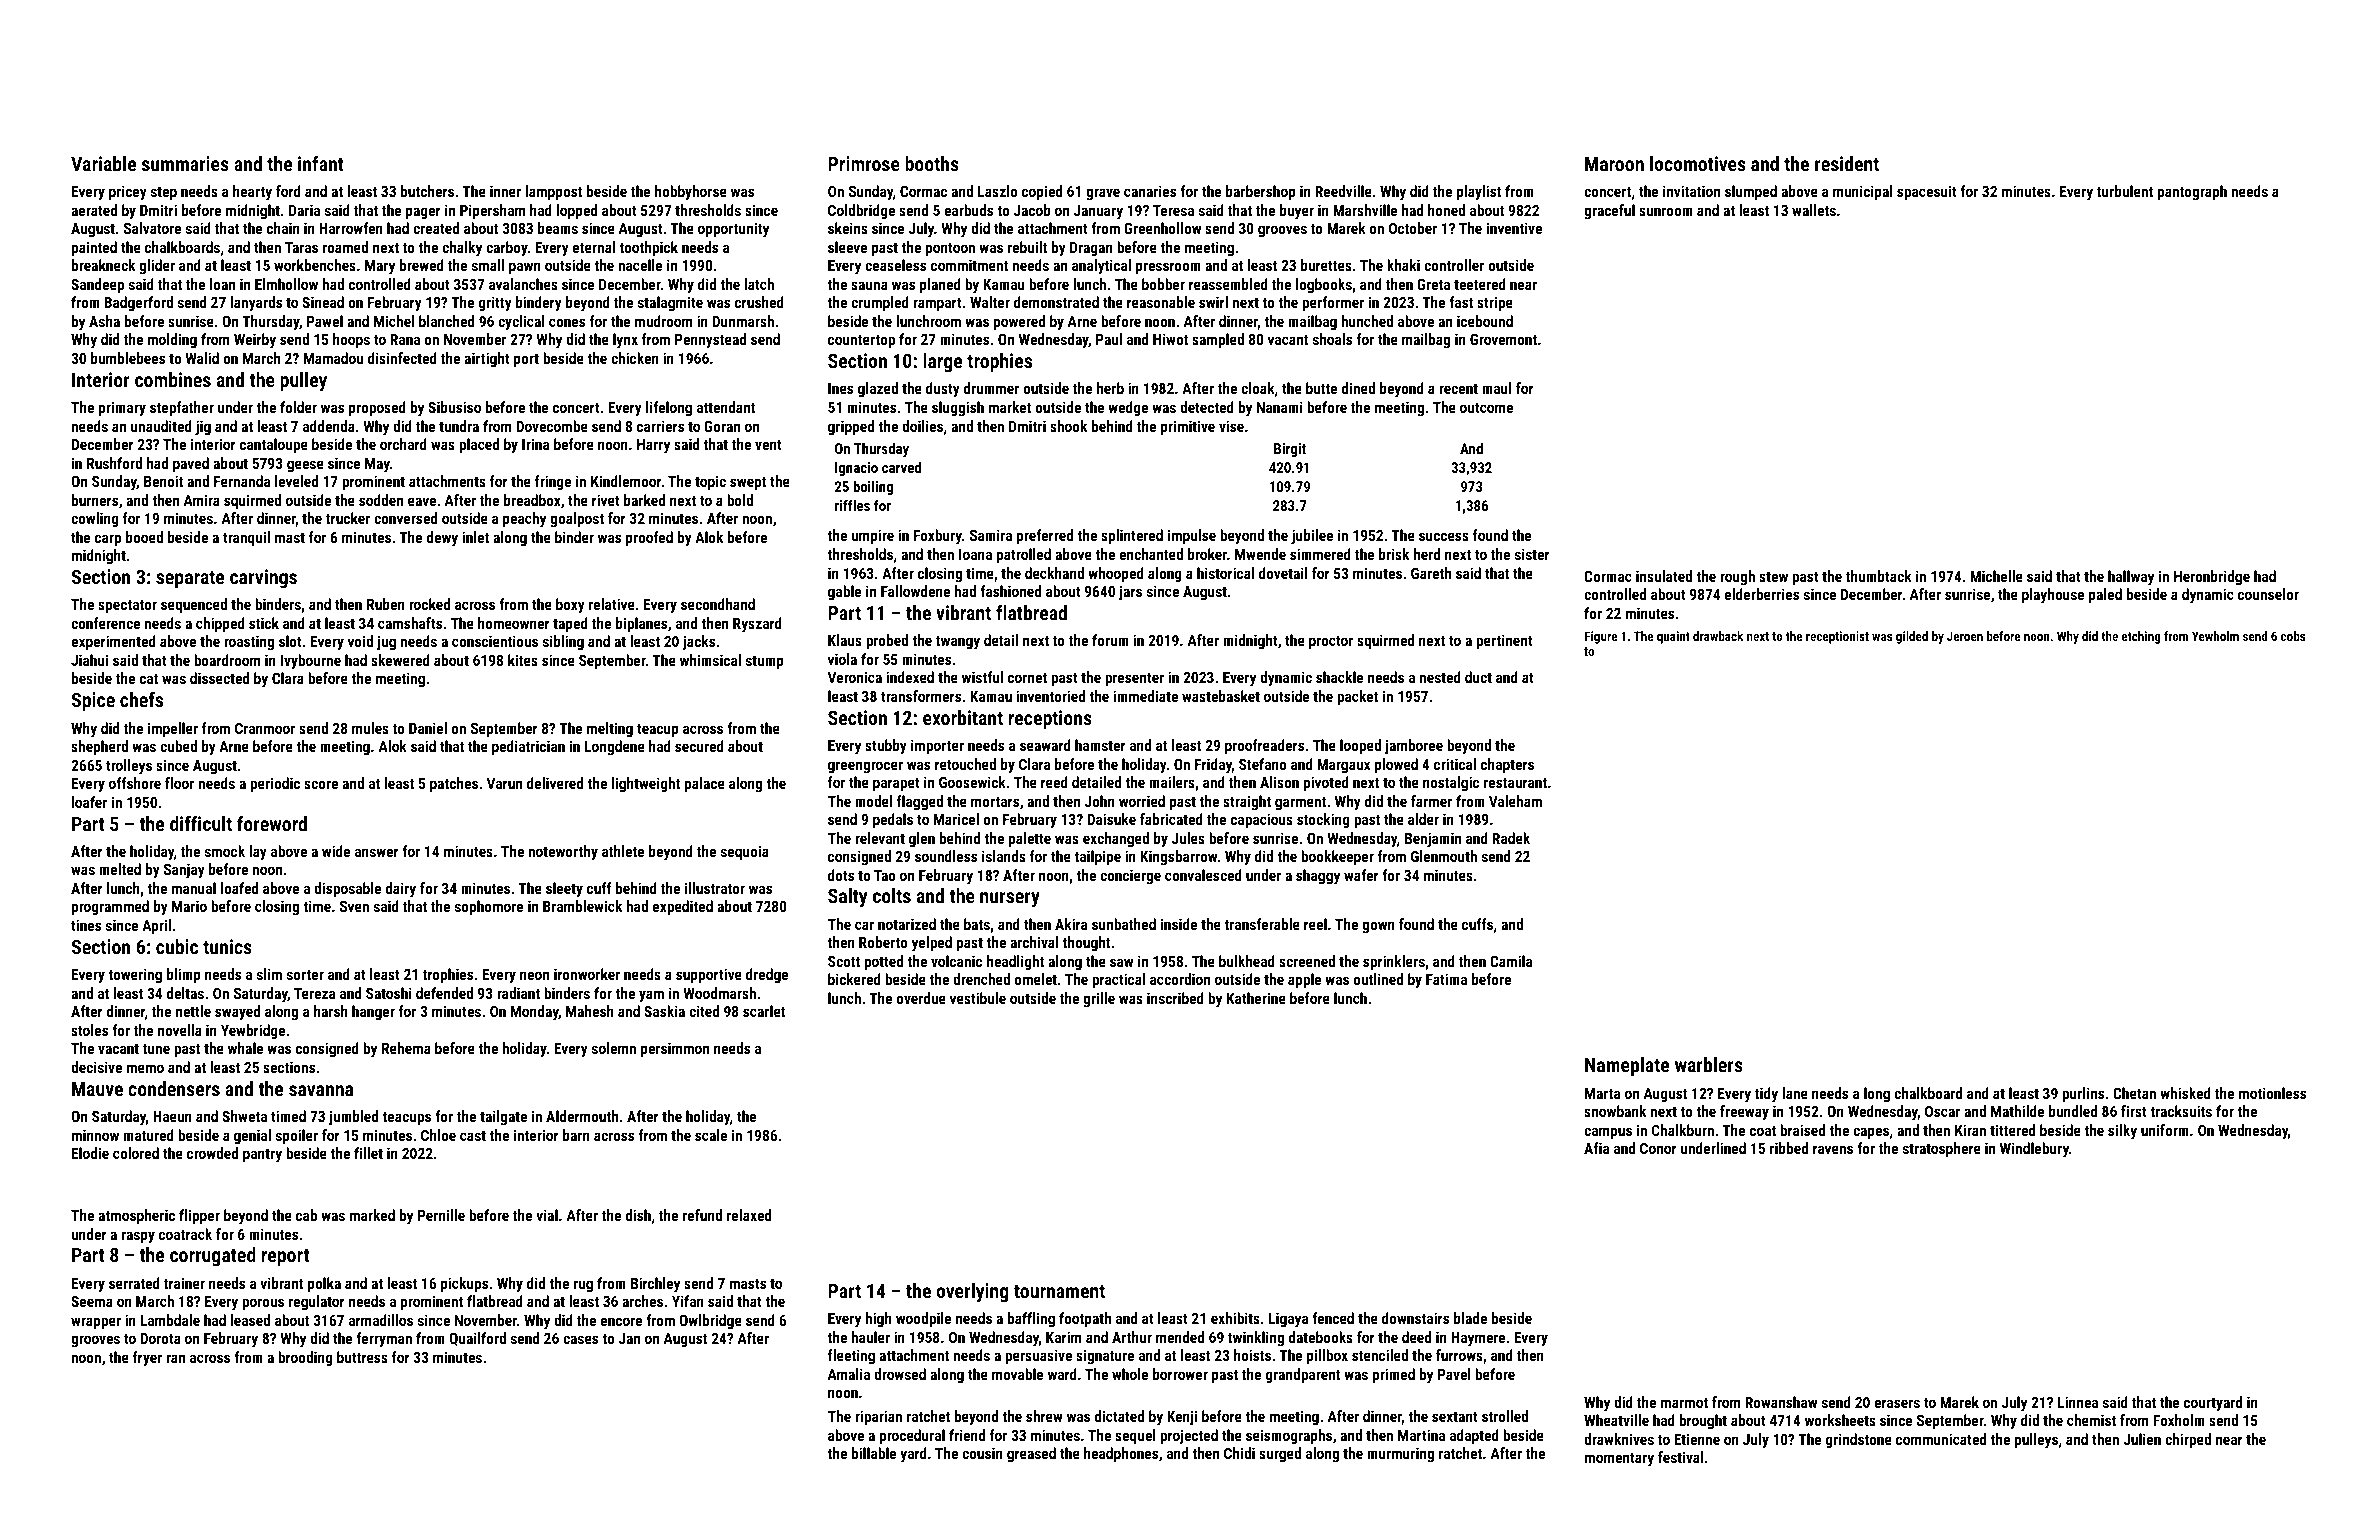 The image size is (2380, 1540). Describe the element at coordinates (580, 1339) in the document. I see `cases` at that location.
